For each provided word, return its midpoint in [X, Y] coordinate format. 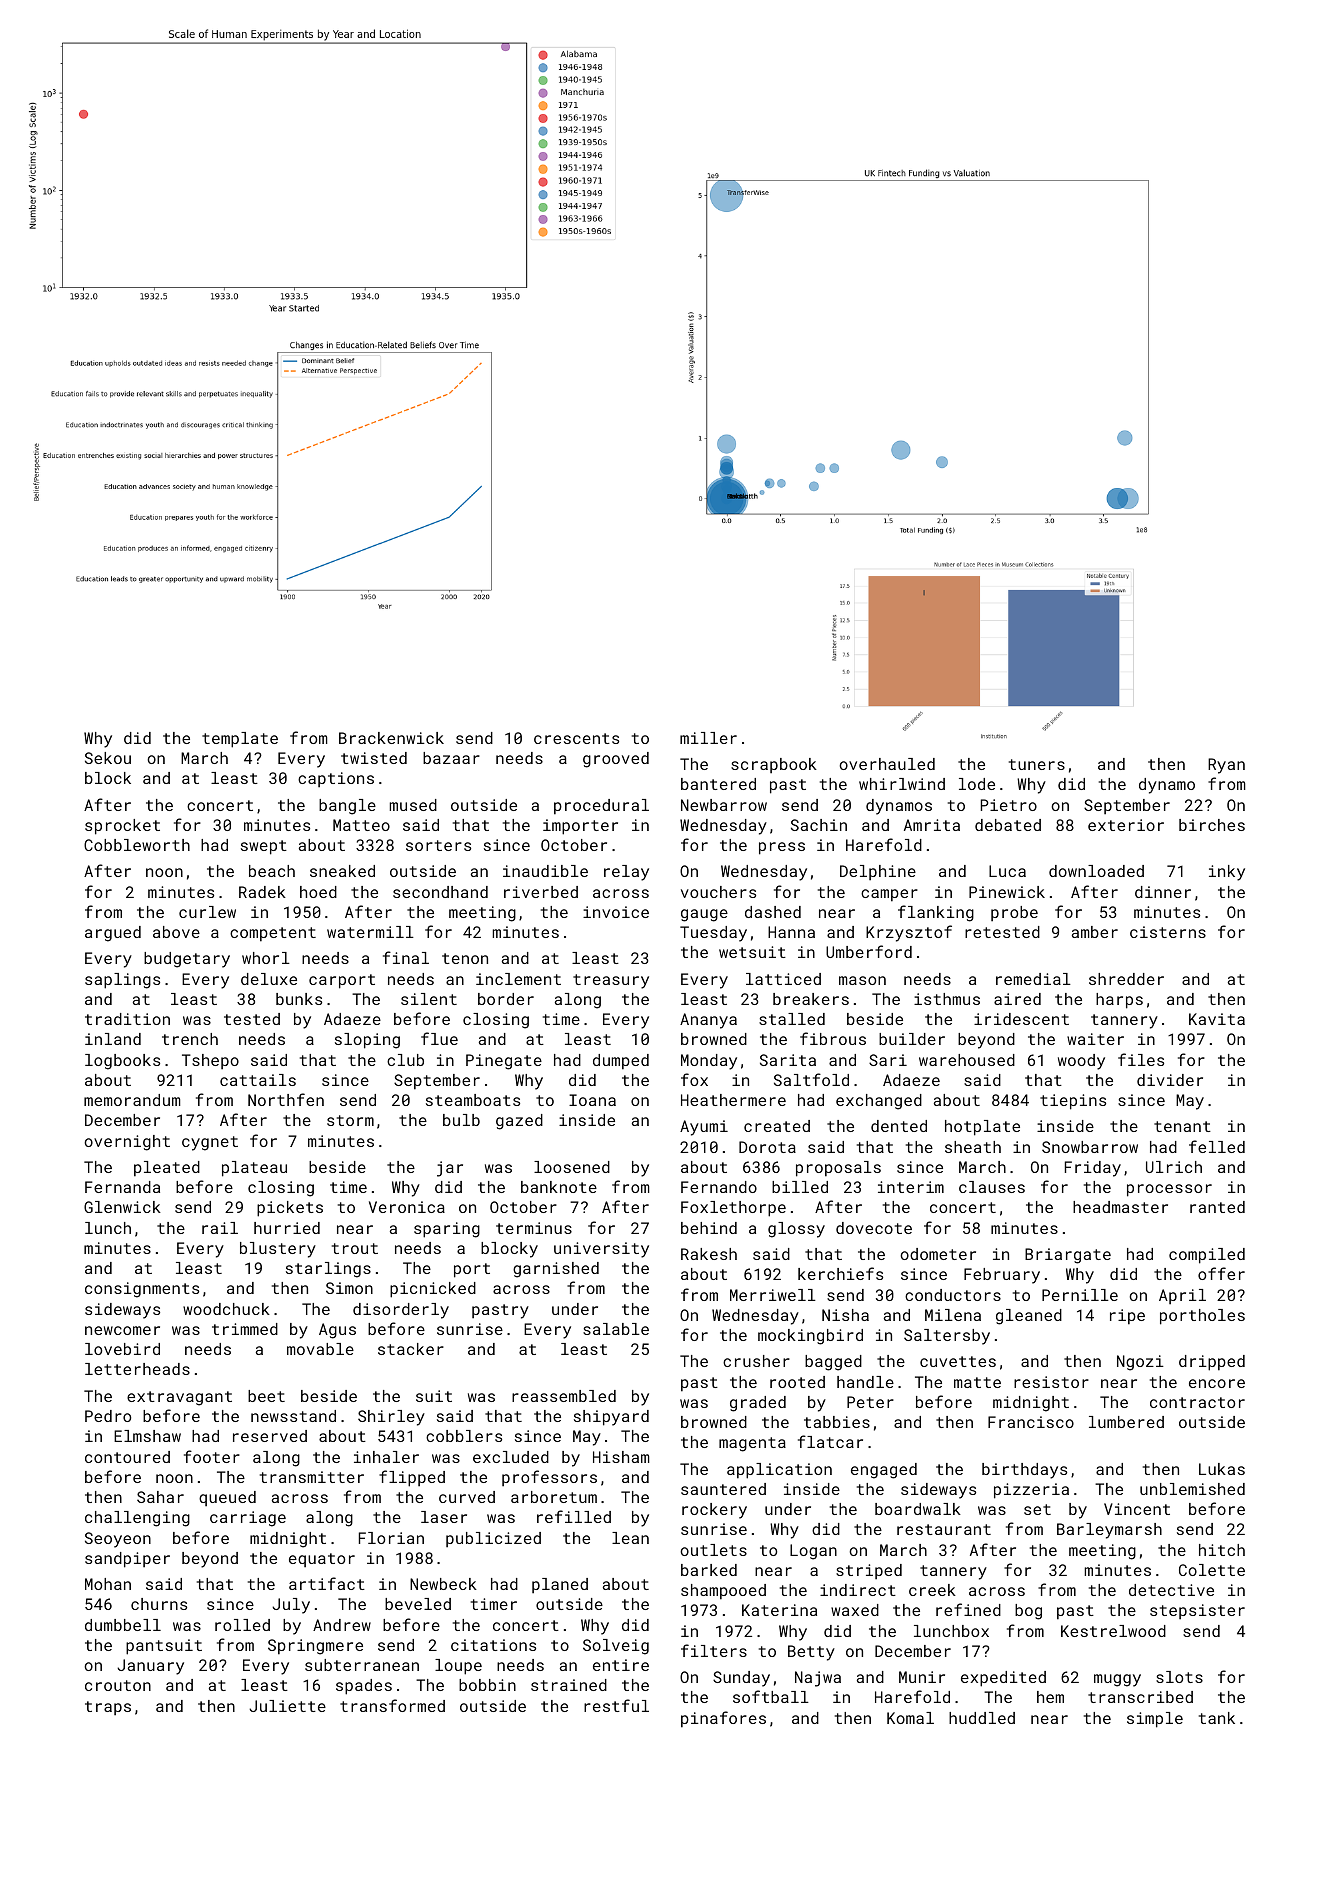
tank [1217, 1718]
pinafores [723, 1719]
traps [108, 1708]
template [240, 740]
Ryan [1226, 766]
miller [708, 738]
